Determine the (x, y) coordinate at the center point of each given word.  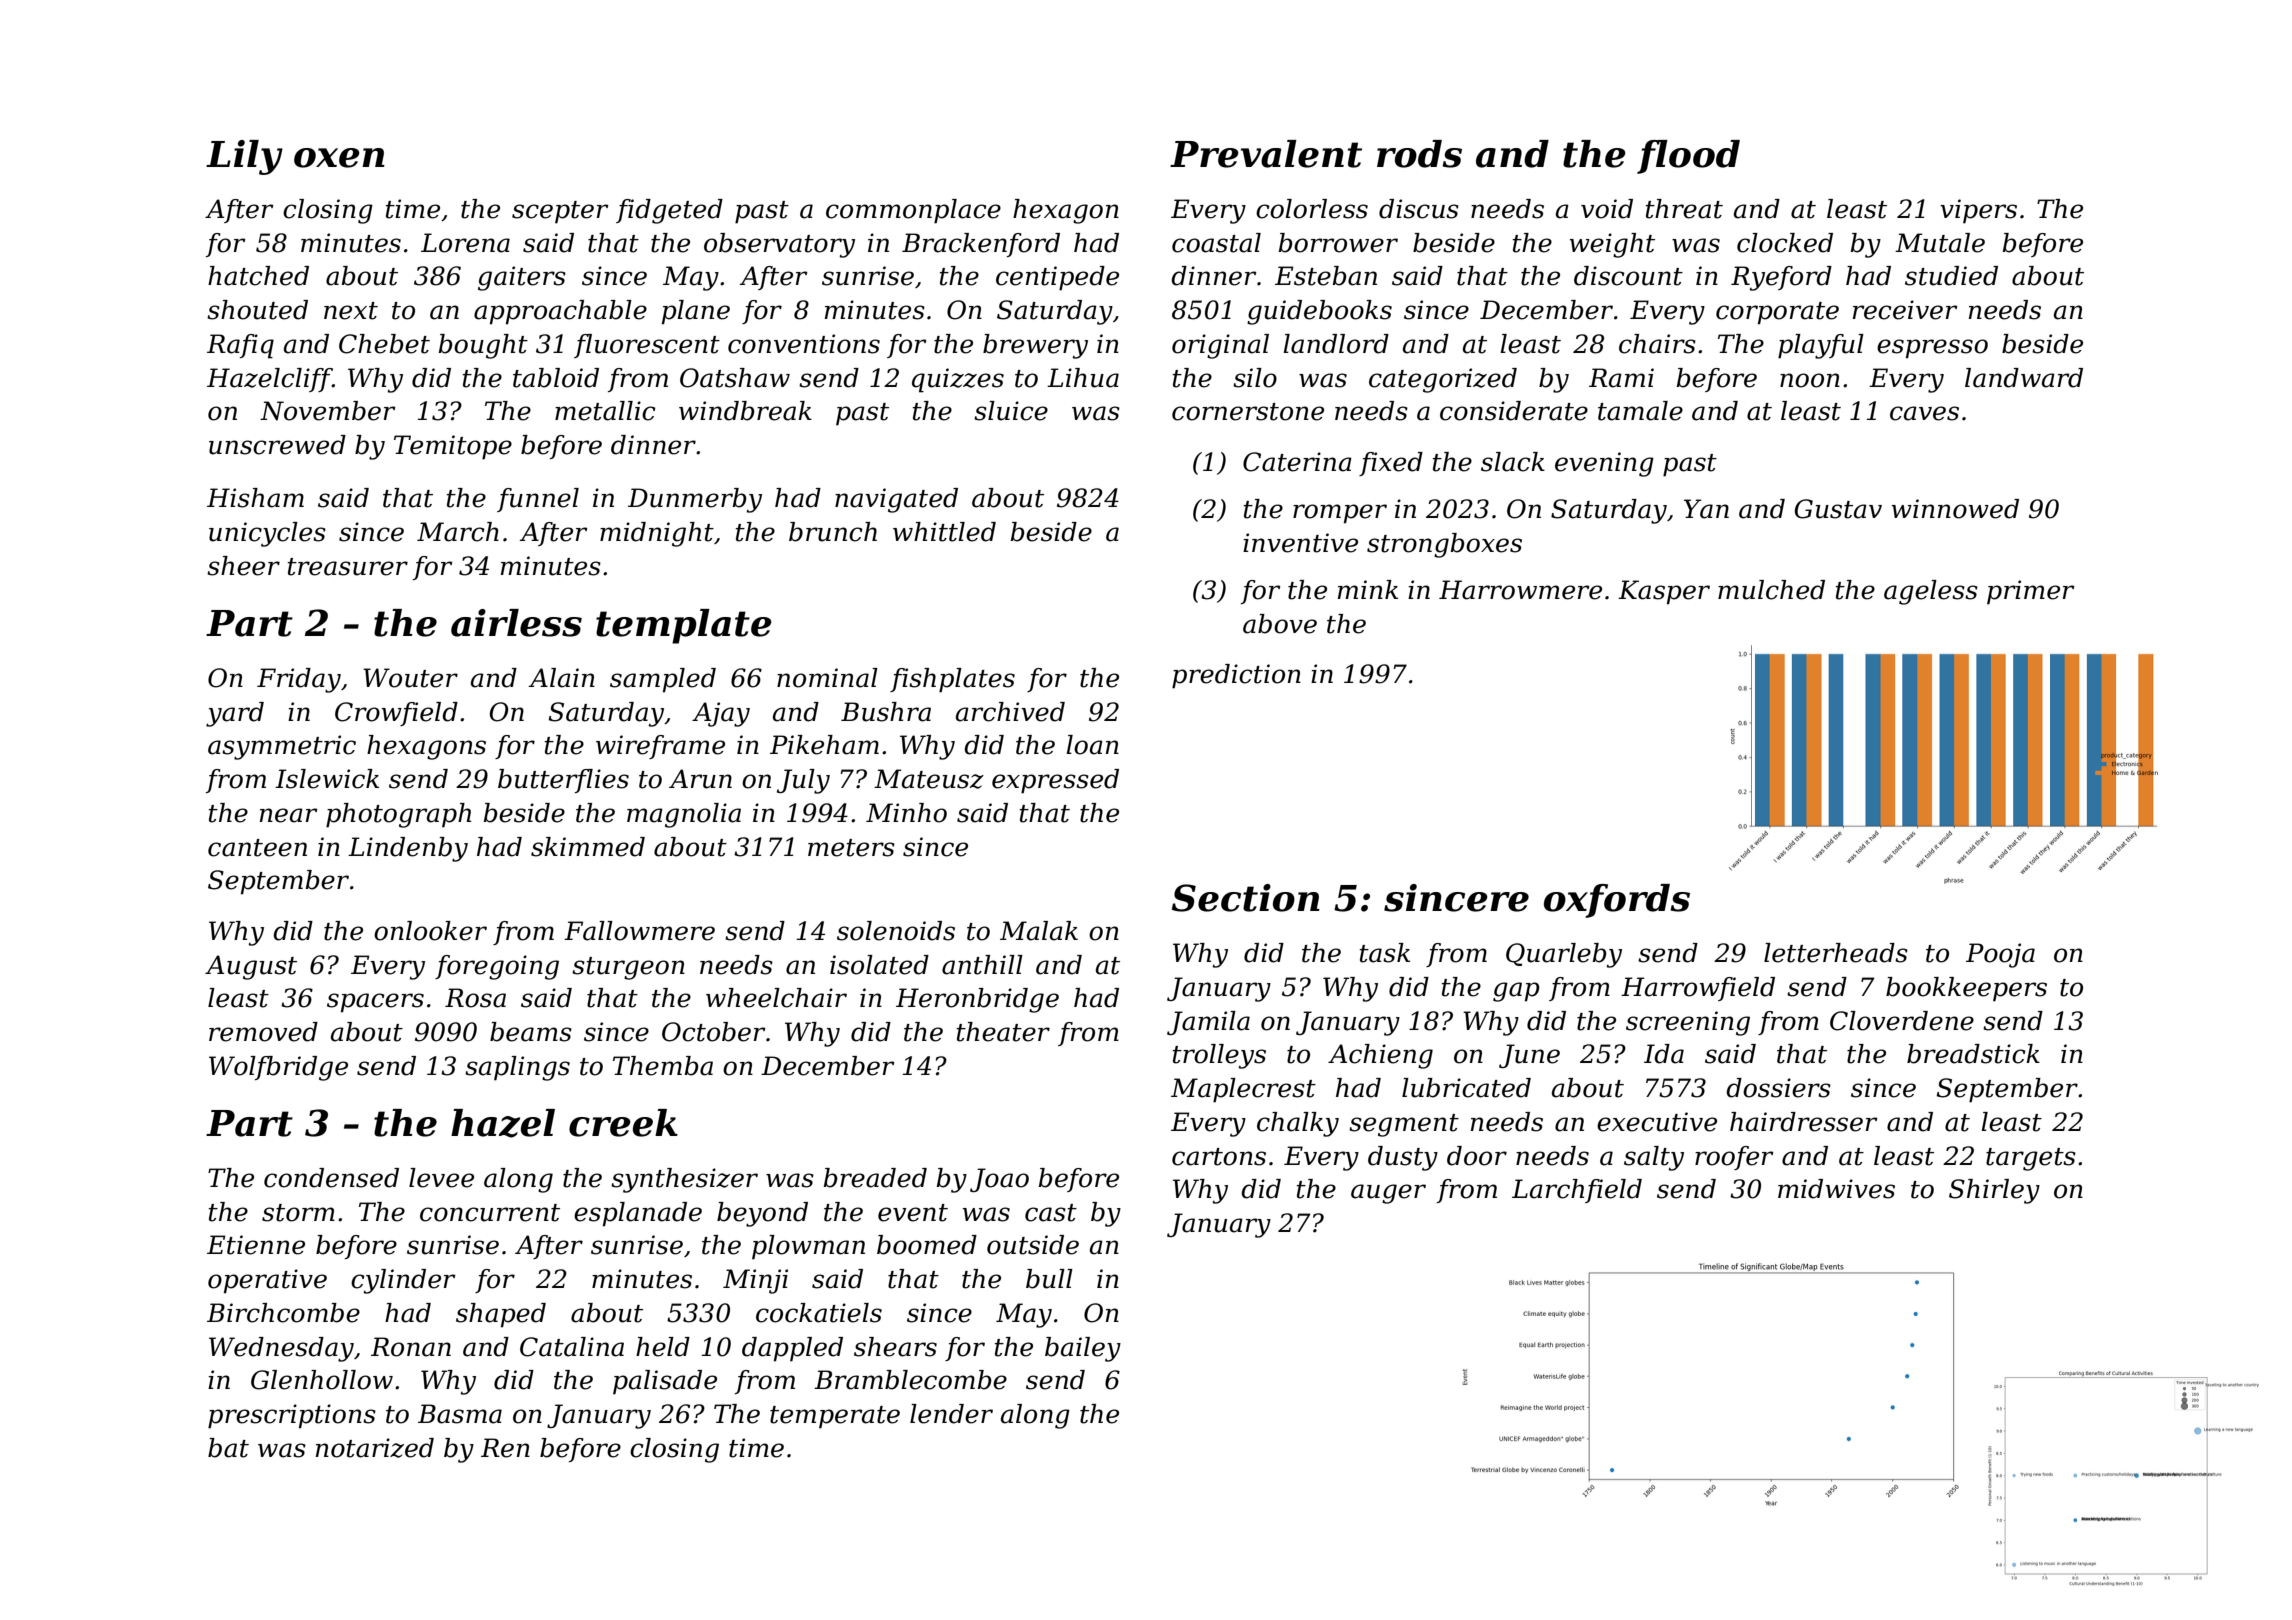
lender (951, 1414)
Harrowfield (1698, 989)
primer (2031, 592)
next (351, 311)
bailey (1083, 1349)
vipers (1978, 211)
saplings (517, 1068)
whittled (944, 532)
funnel (538, 500)
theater (1003, 1032)
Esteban (1326, 276)
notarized (375, 1448)
